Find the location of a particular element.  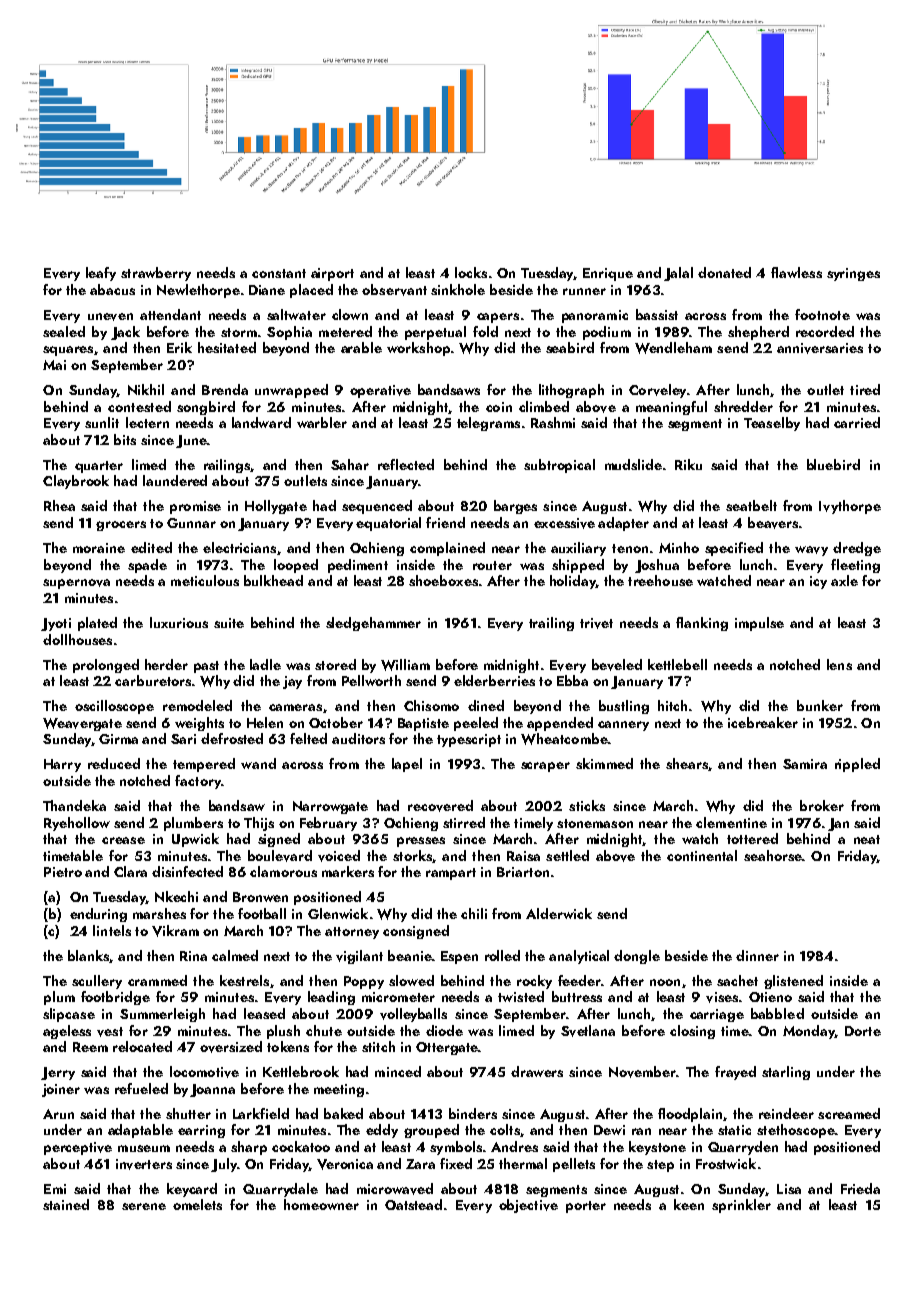

syringes is located at coordinates (853, 274).
